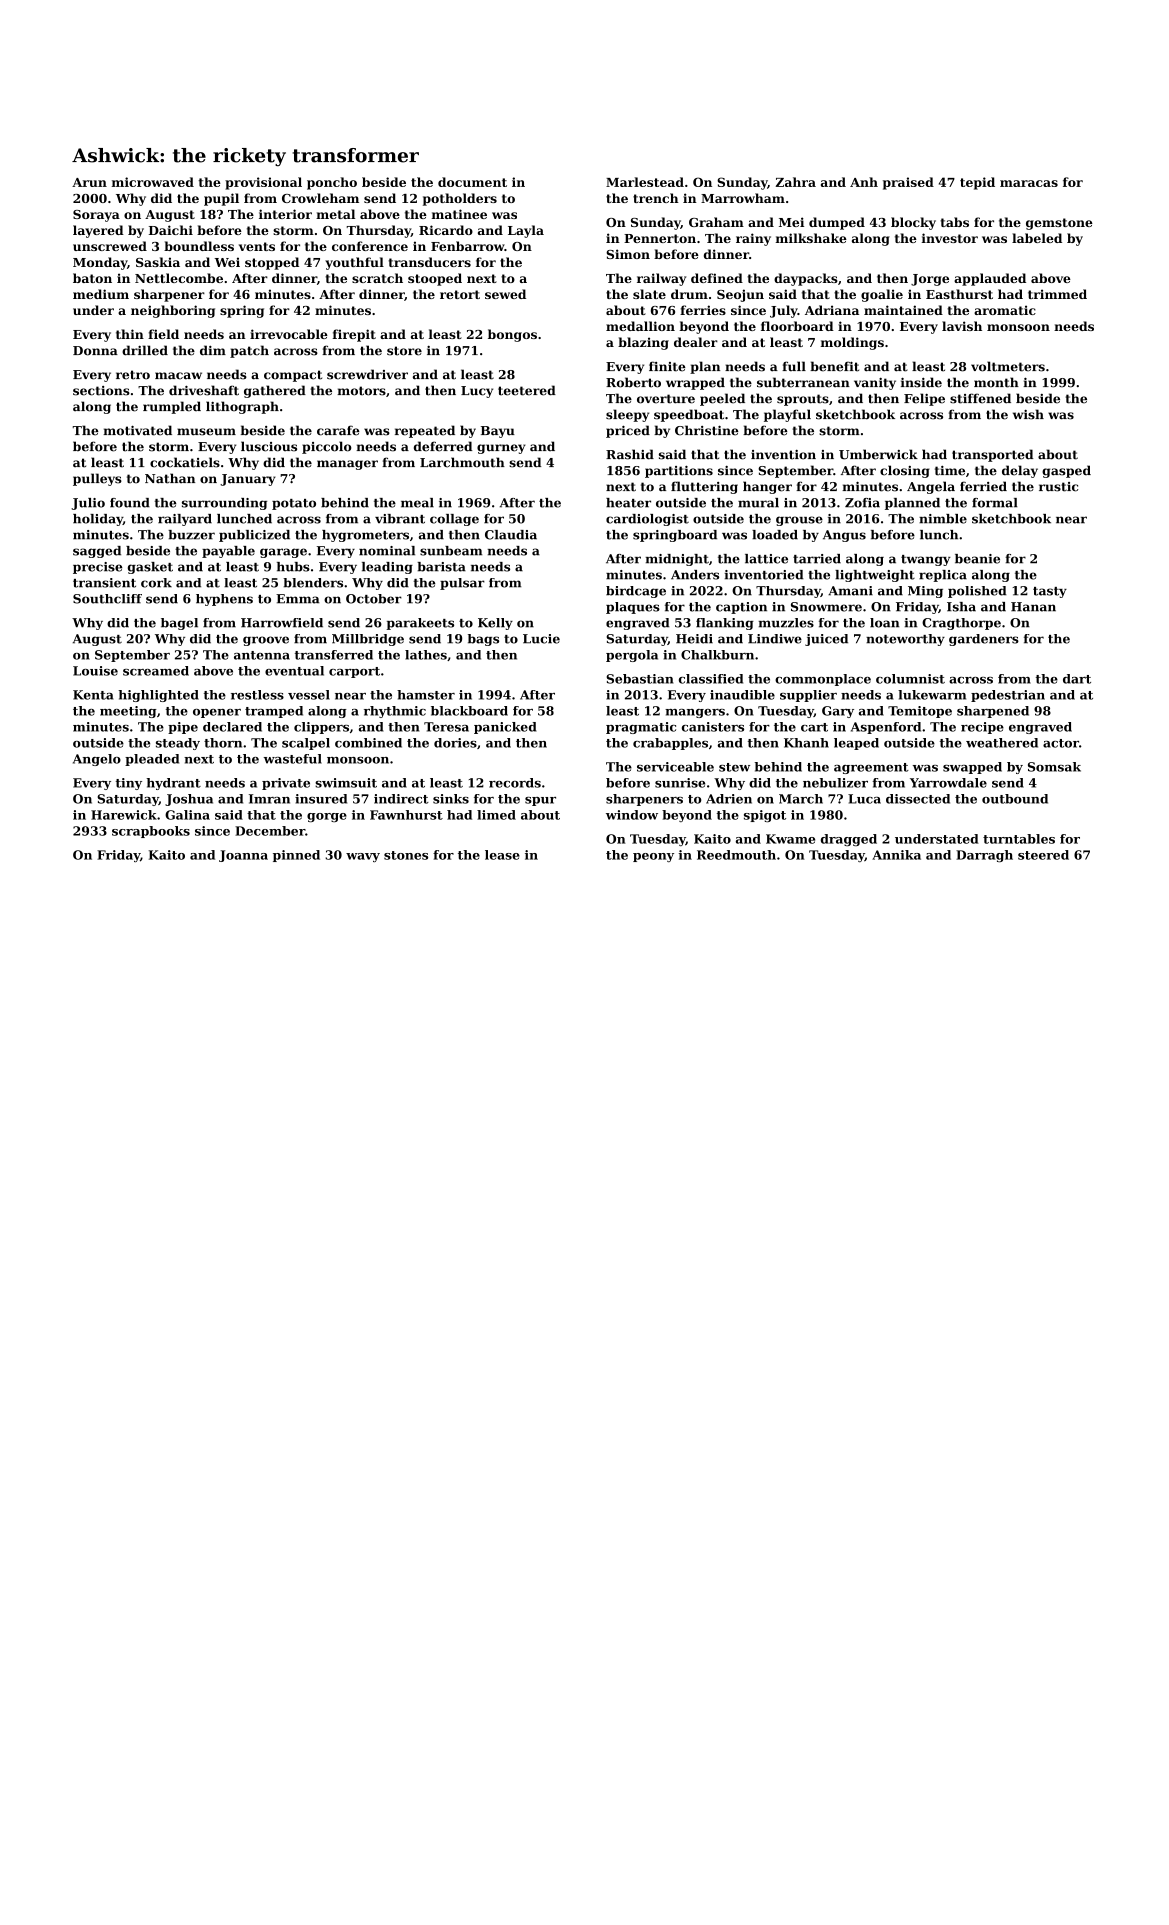  I want to click on time, so click(950, 471).
